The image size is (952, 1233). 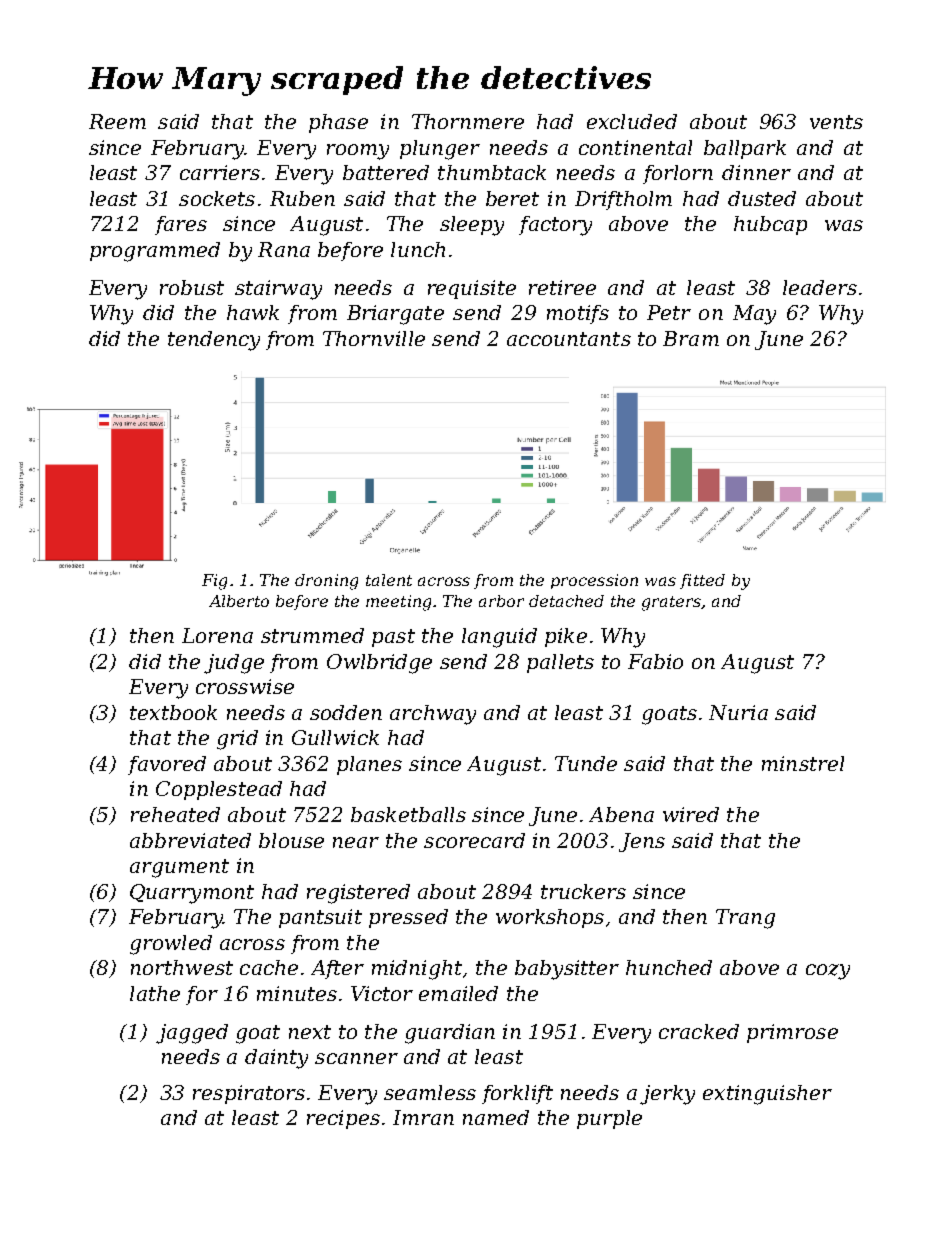 What do you see at coordinates (501, 601) in the screenshot?
I see `arbor` at bounding box center [501, 601].
